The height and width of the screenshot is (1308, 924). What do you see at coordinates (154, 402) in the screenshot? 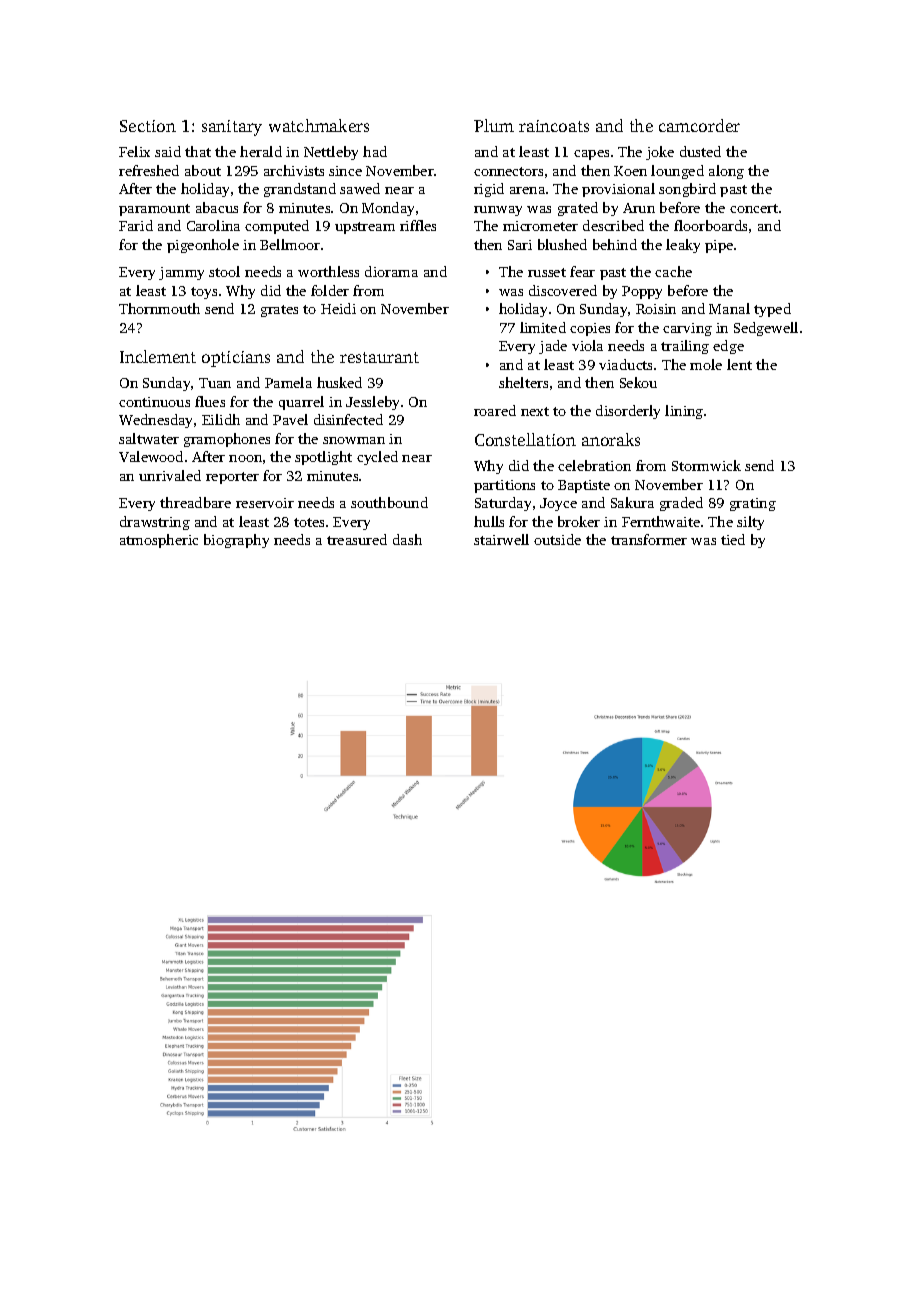
I see `continuous` at bounding box center [154, 402].
